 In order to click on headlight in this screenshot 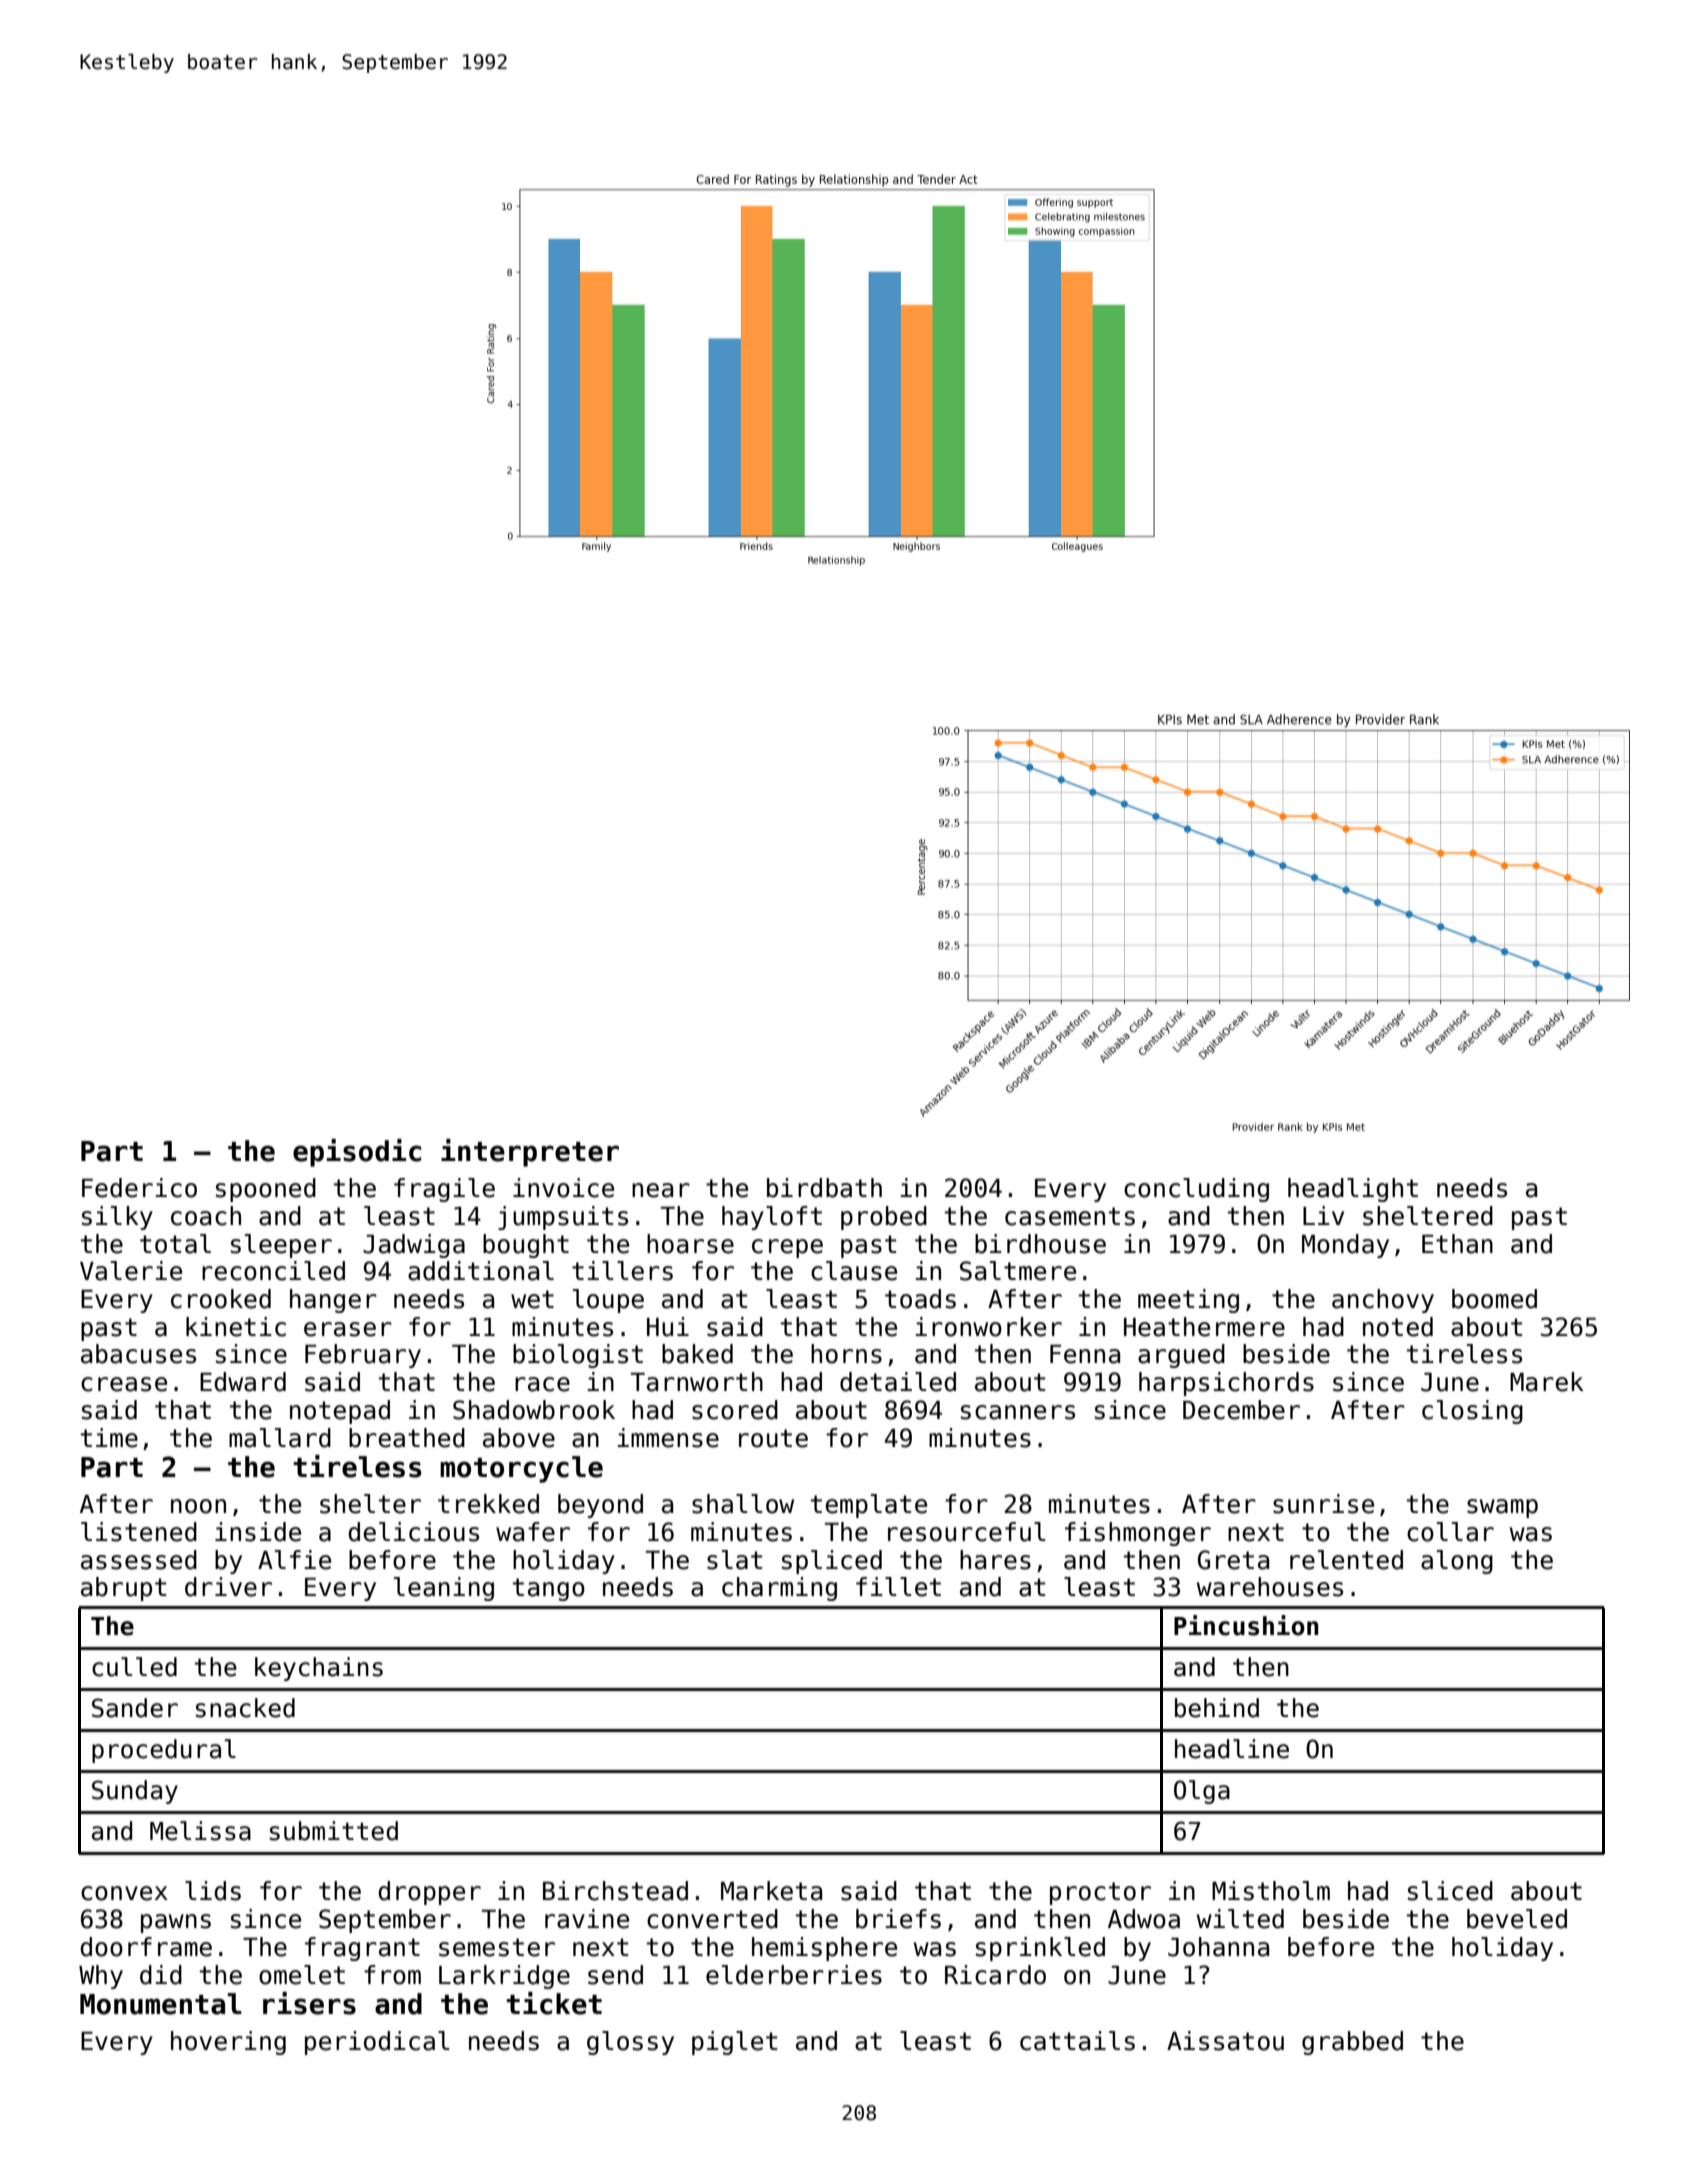, I will do `click(1353, 1190)`.
